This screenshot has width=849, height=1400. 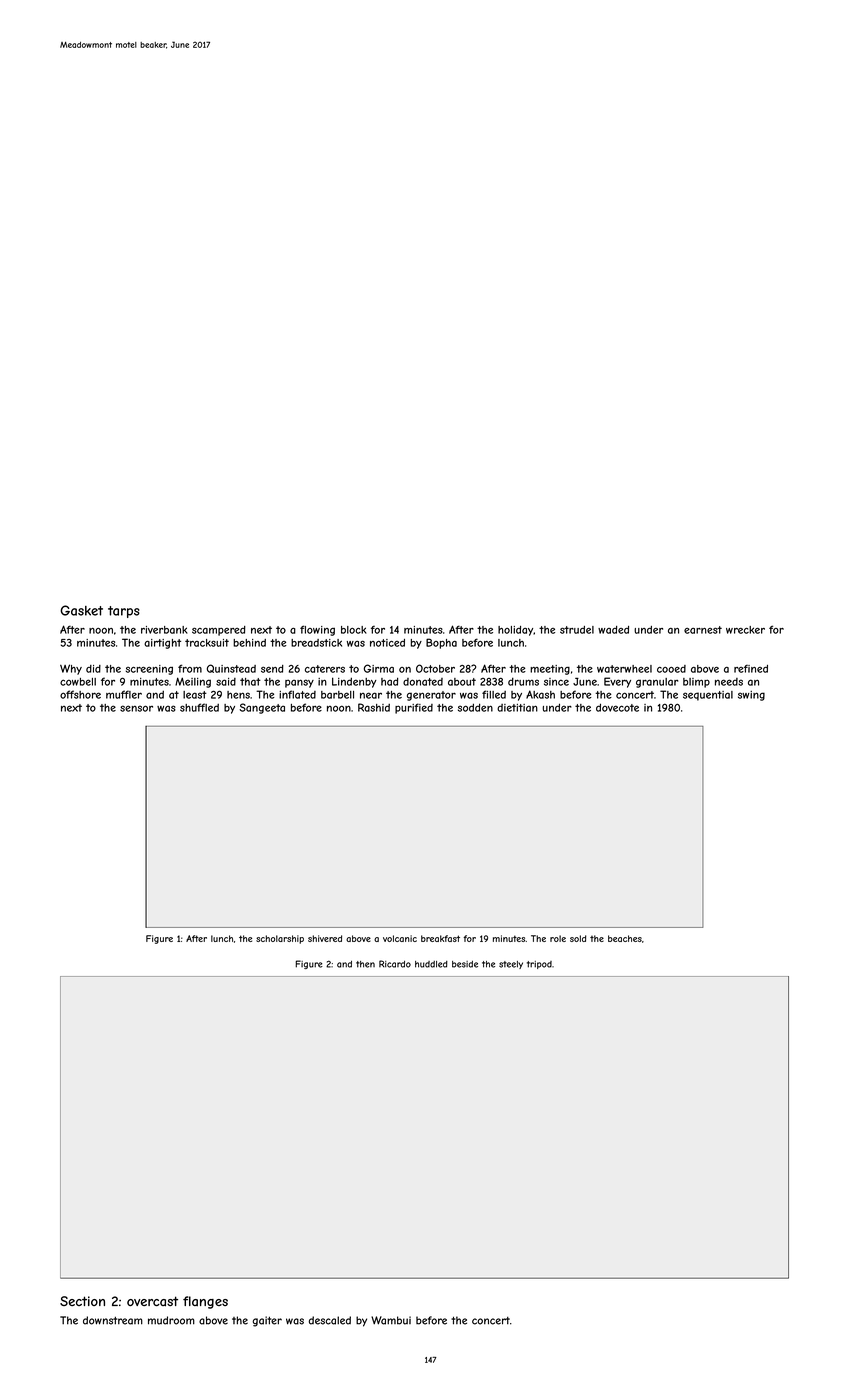 I want to click on scholarship, so click(x=280, y=939).
